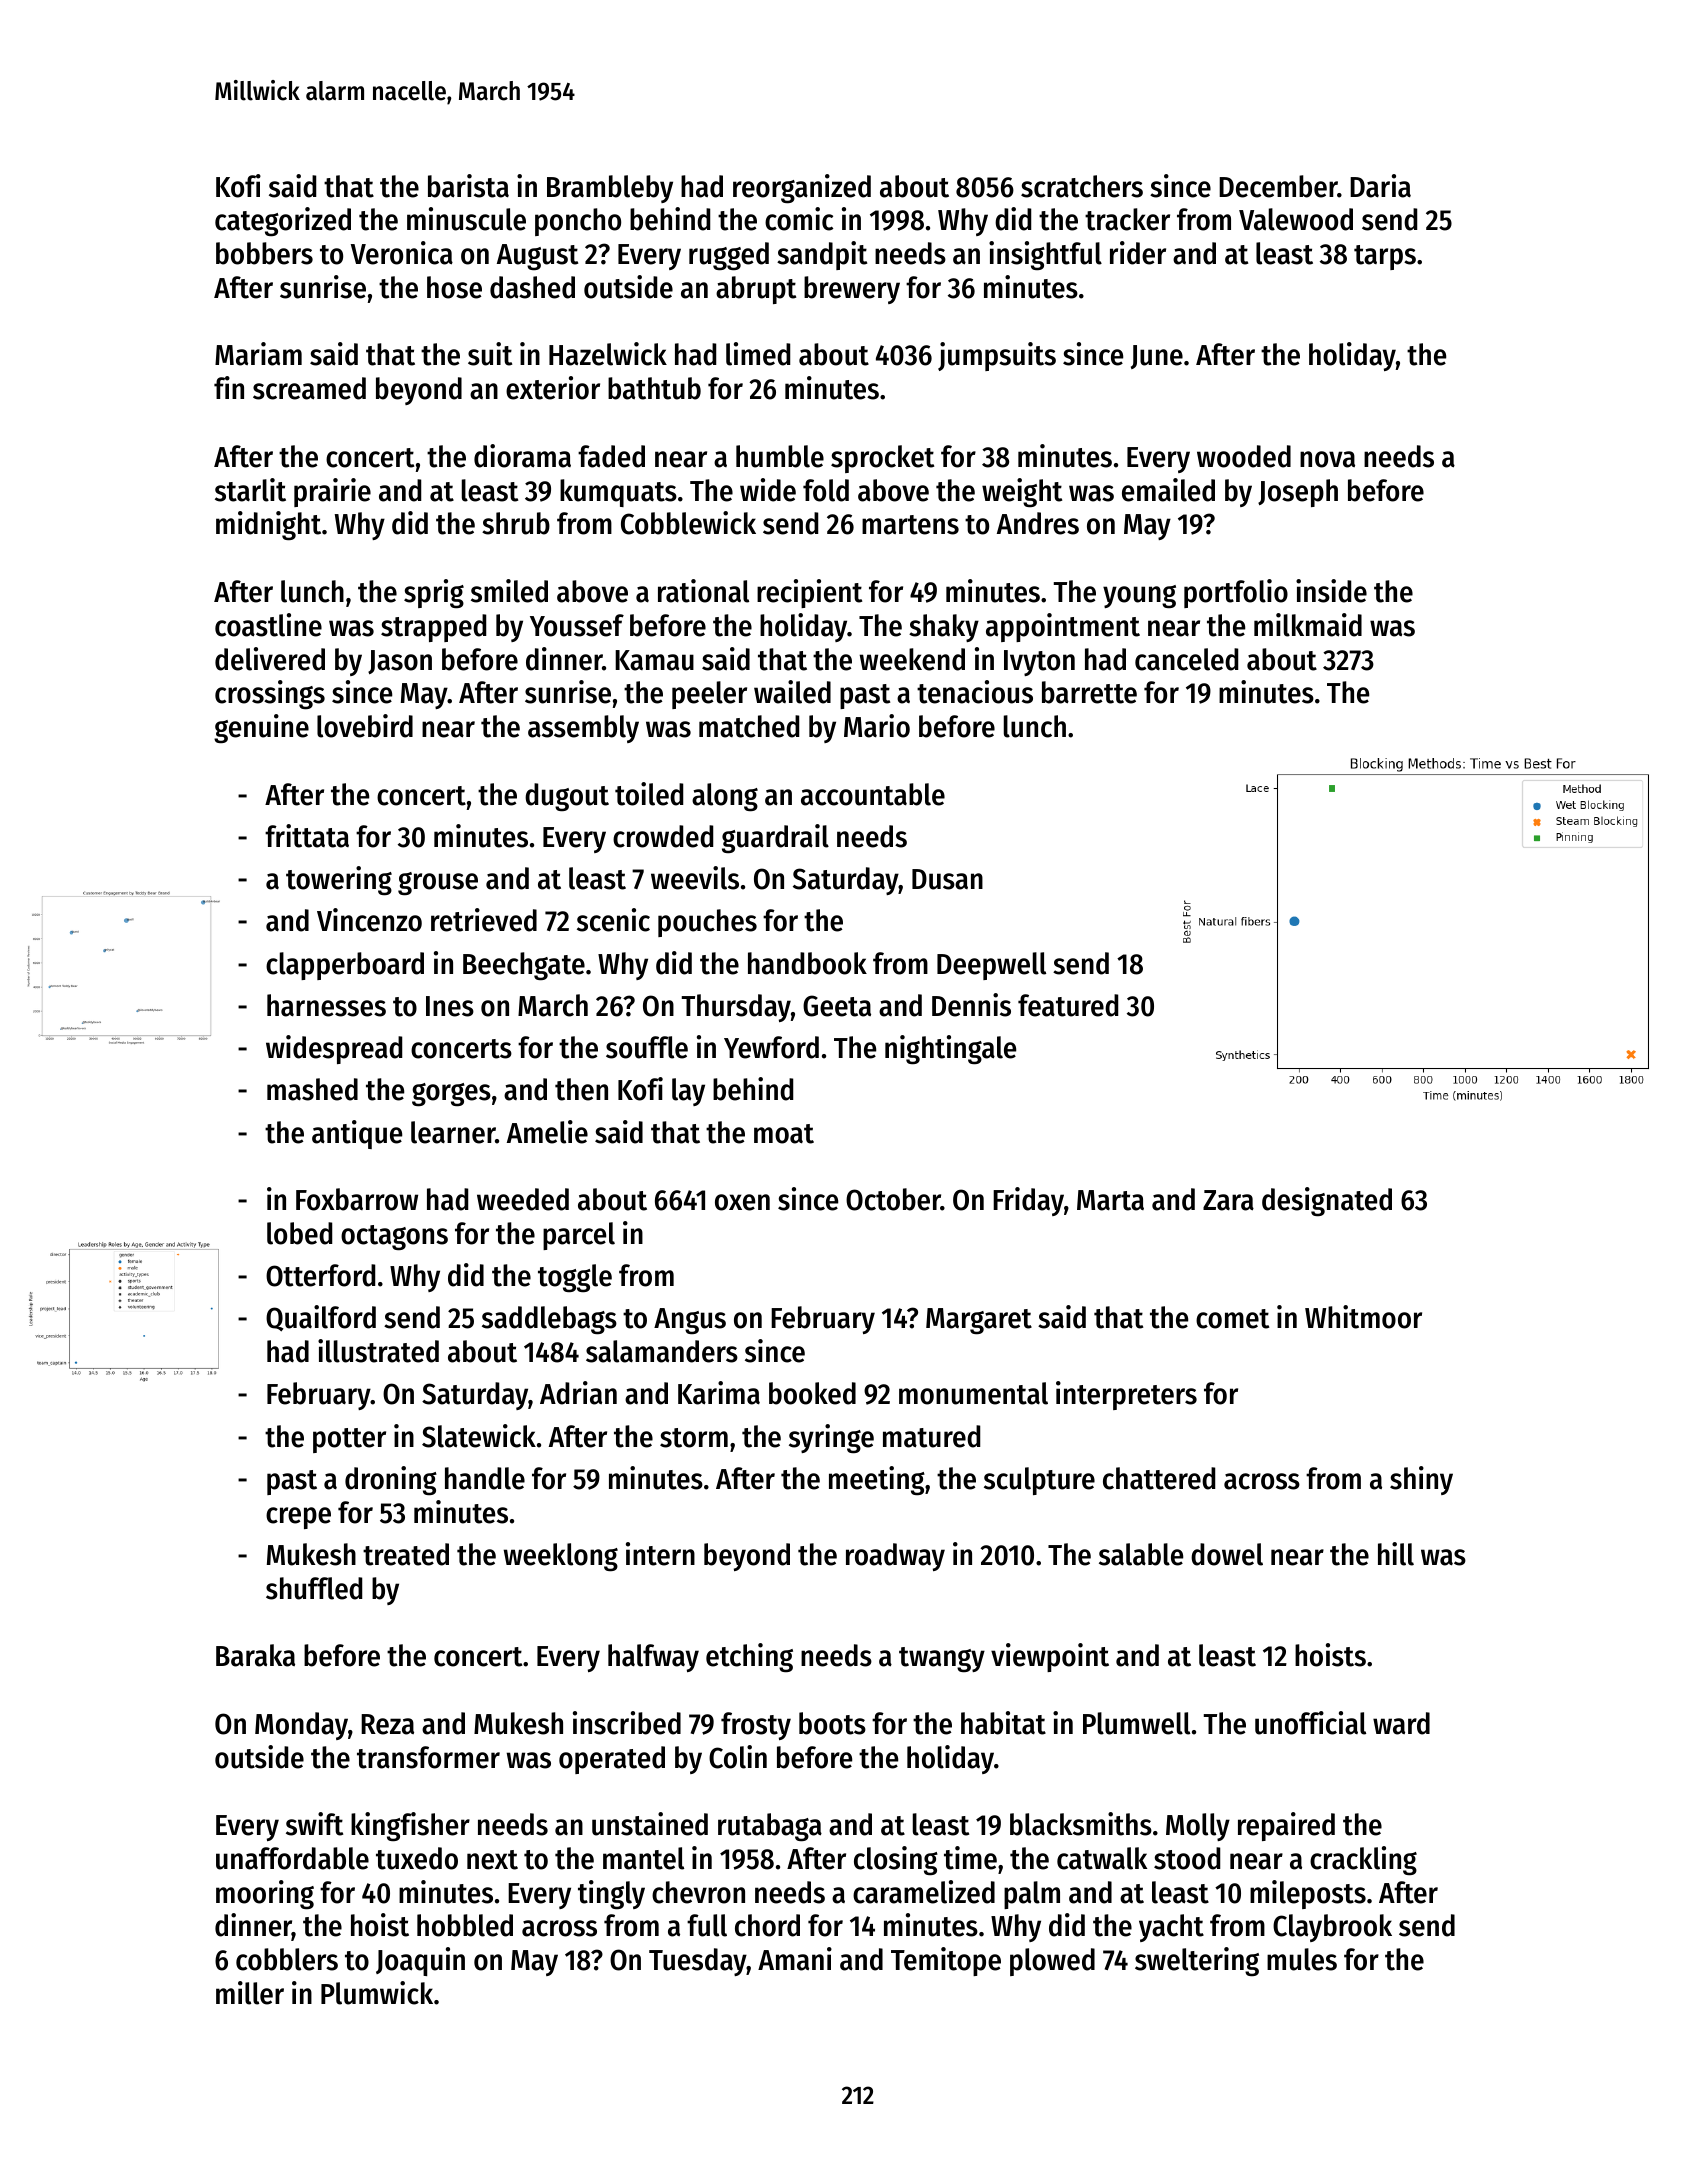 The height and width of the screenshot is (2178, 1683). Describe the element at coordinates (802, 189) in the screenshot. I see `reorganized` at that location.
